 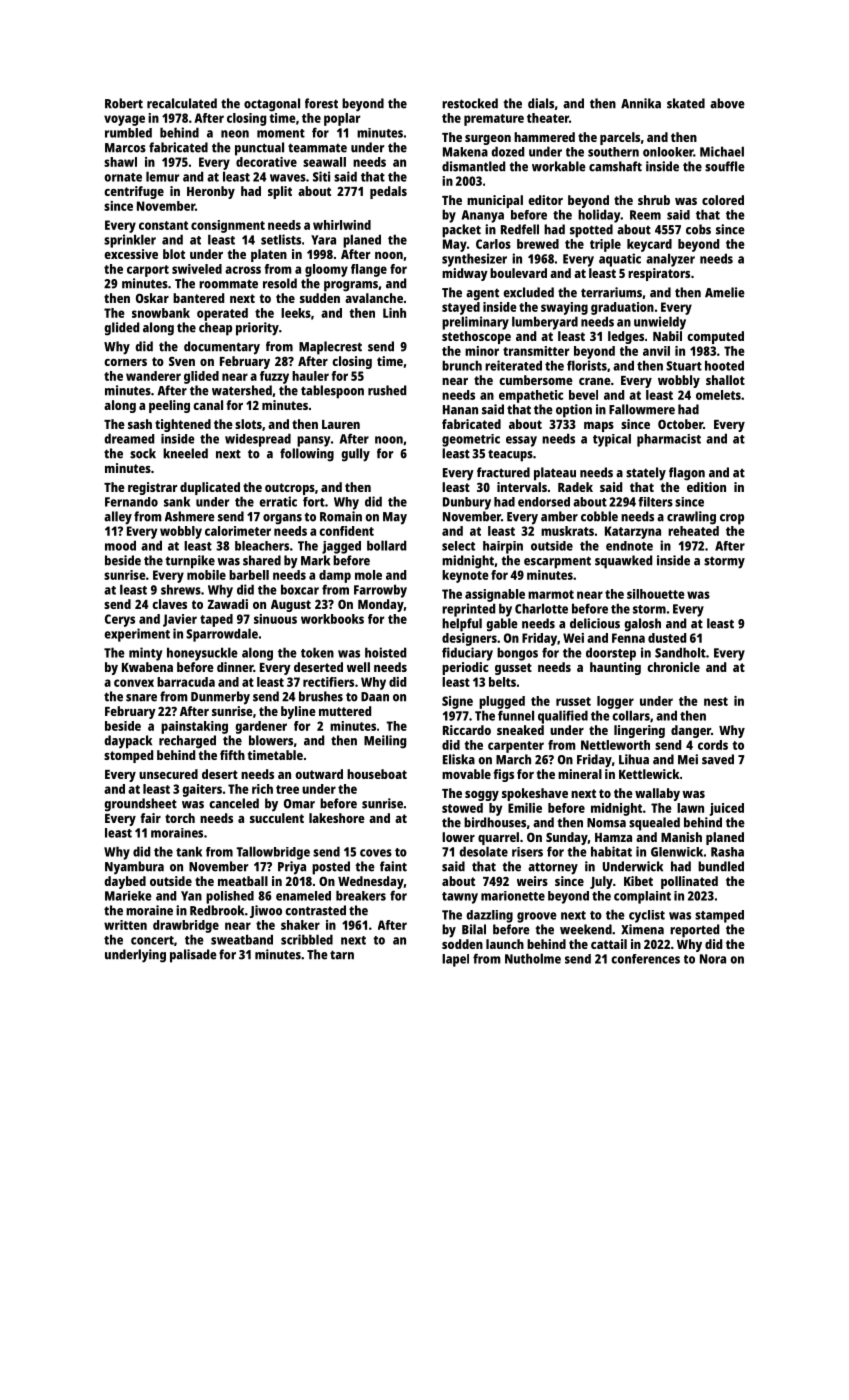 I want to click on palisade, so click(x=193, y=956).
